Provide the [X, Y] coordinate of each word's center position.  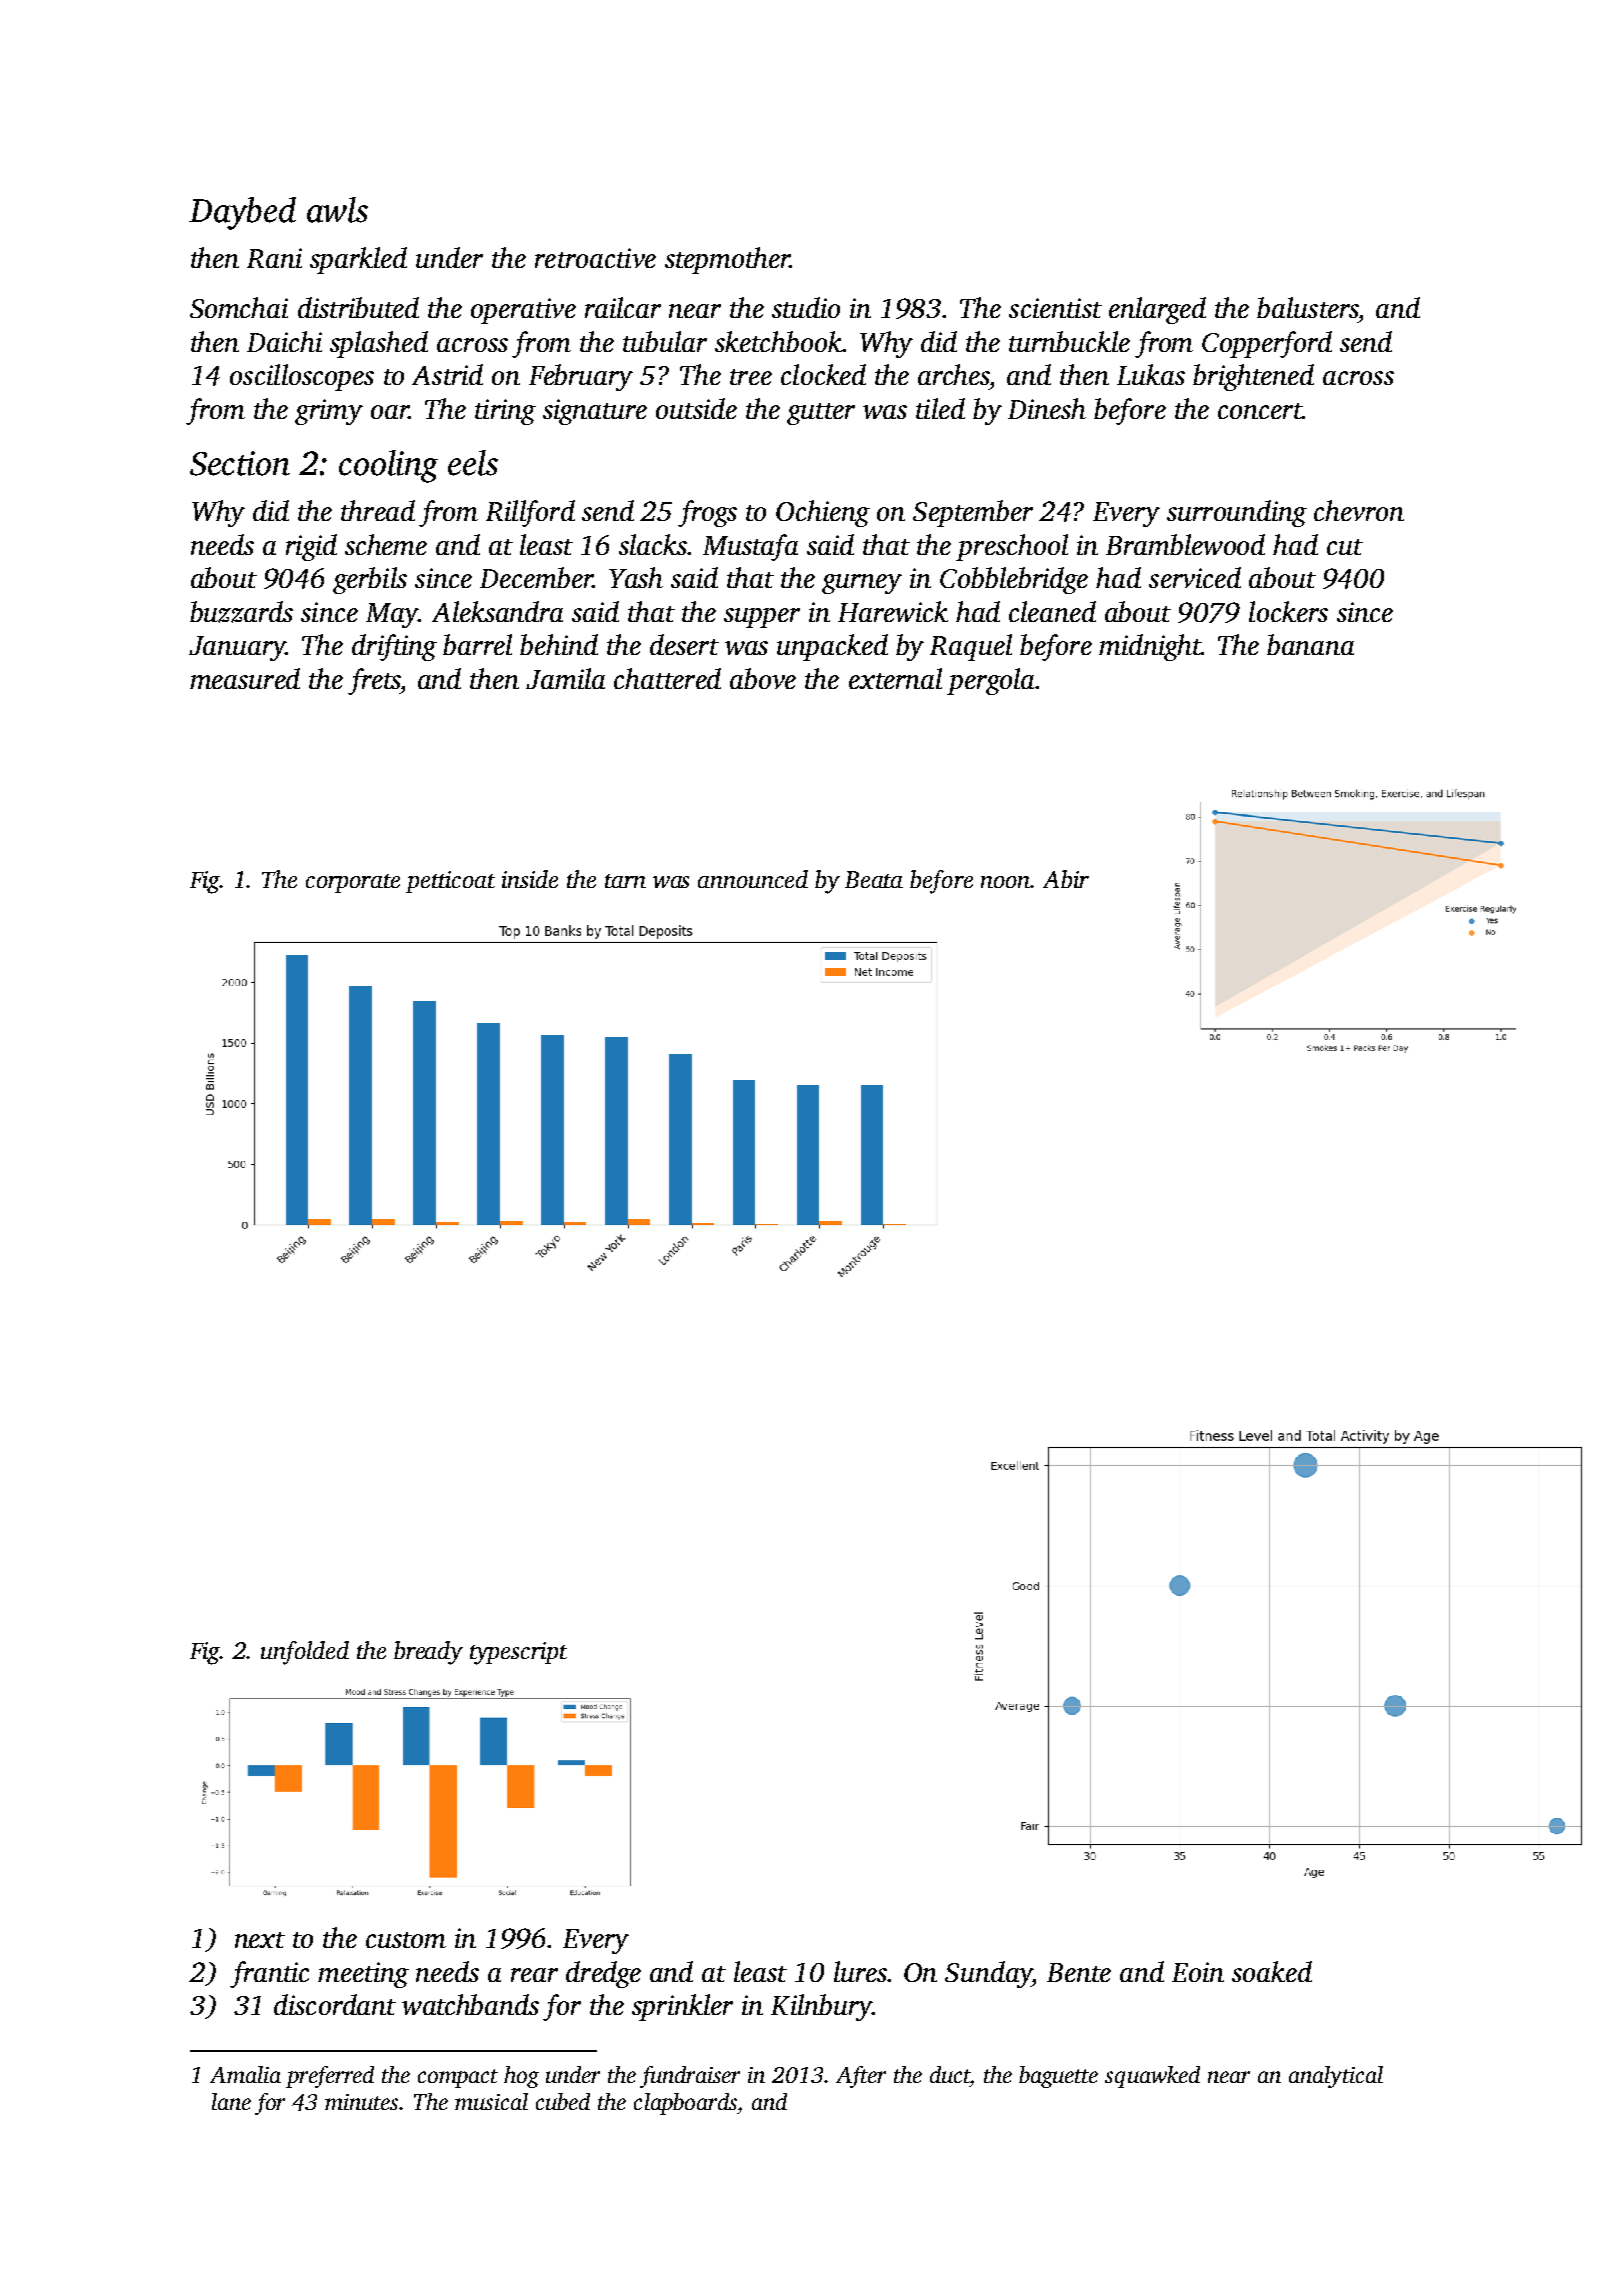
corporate [353, 883]
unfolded [305, 1653]
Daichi [284, 341]
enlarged [1157, 310]
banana [1310, 644]
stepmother [727, 260]
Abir [1066, 879]
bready [428, 1653]
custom [406, 1940]
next [260, 1940]
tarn [625, 881]
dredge [603, 1974]
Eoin [1198, 1972]
